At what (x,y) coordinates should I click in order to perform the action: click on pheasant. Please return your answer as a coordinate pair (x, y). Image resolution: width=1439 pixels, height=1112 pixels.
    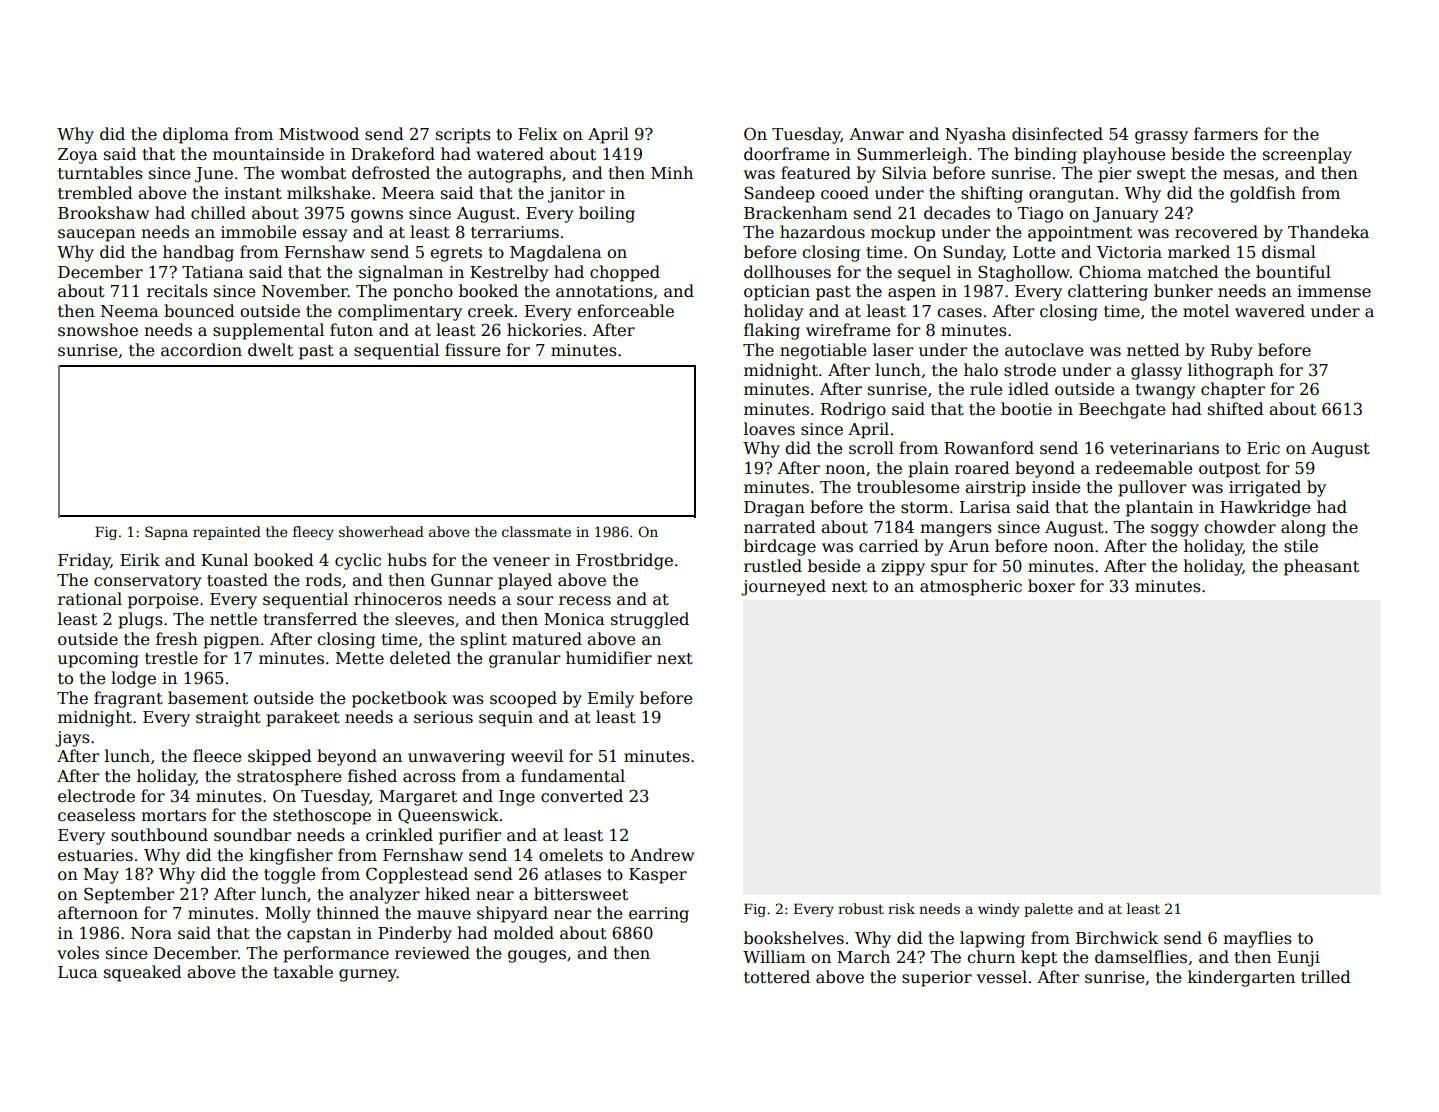
    Looking at the image, I should click on (1321, 567).
